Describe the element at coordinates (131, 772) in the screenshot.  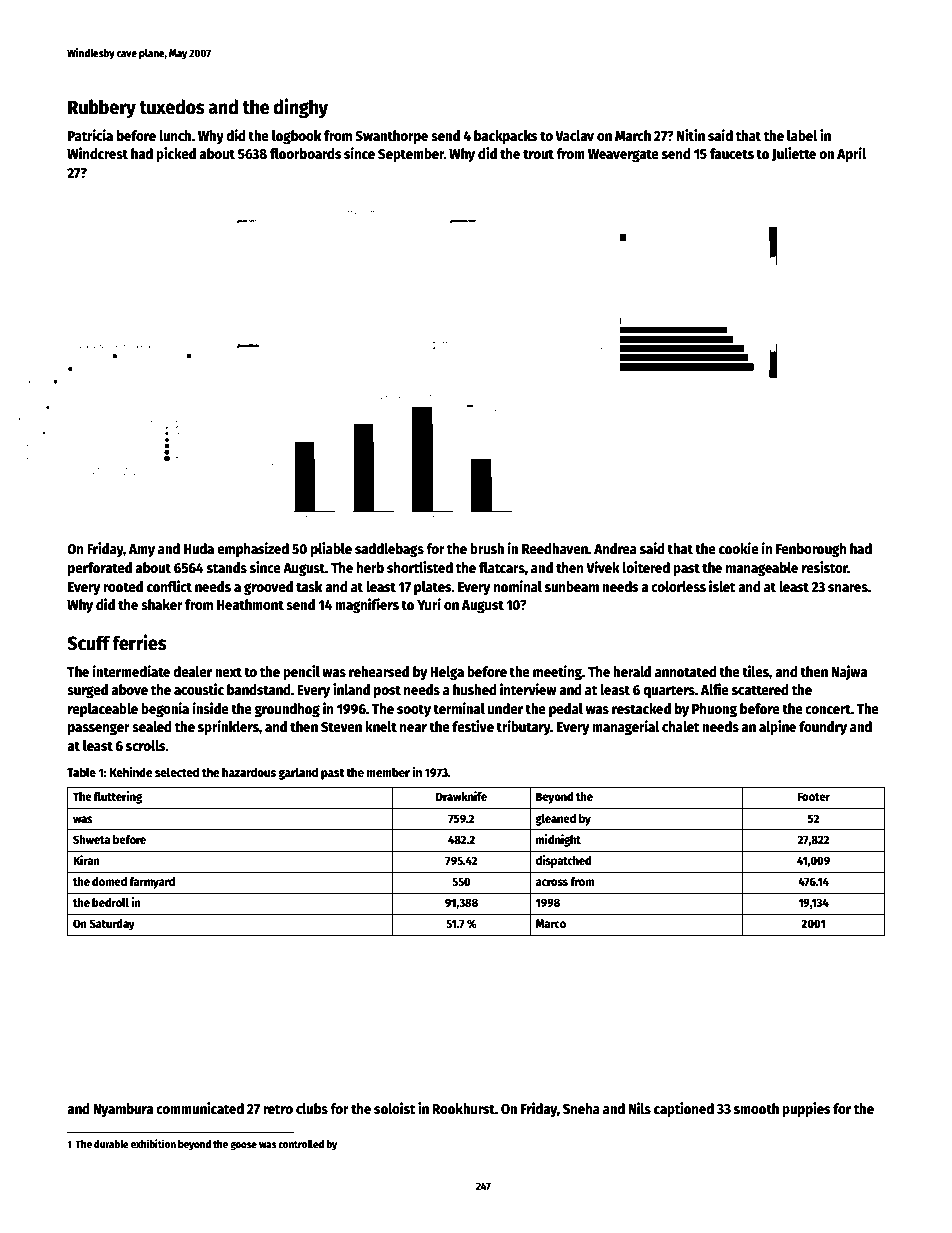
I see `Kehinde` at that location.
